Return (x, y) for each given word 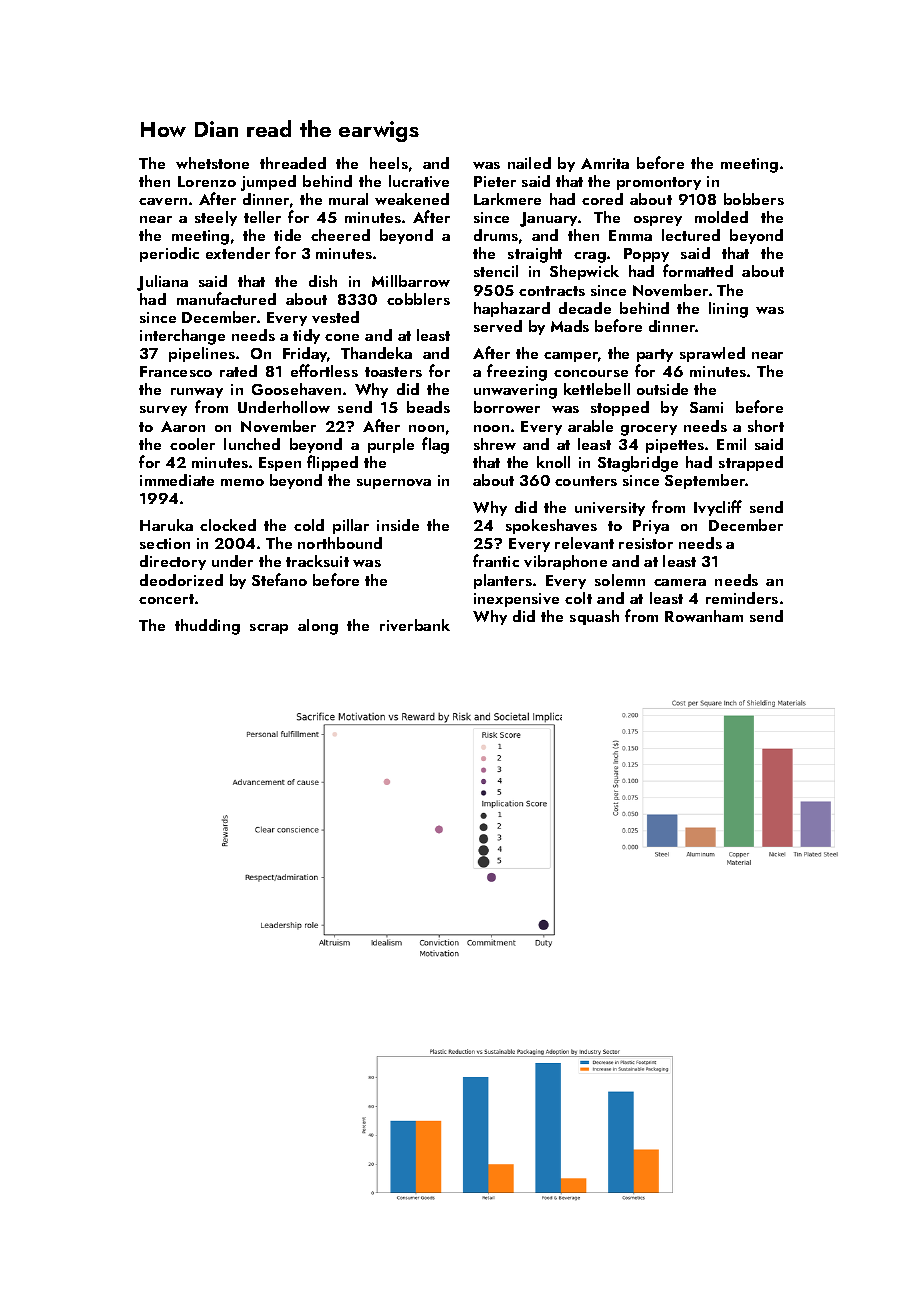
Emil (731, 444)
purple (391, 445)
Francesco (176, 371)
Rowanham (704, 616)
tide (287, 235)
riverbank (415, 625)
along (318, 627)
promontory (659, 183)
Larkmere (507, 199)
